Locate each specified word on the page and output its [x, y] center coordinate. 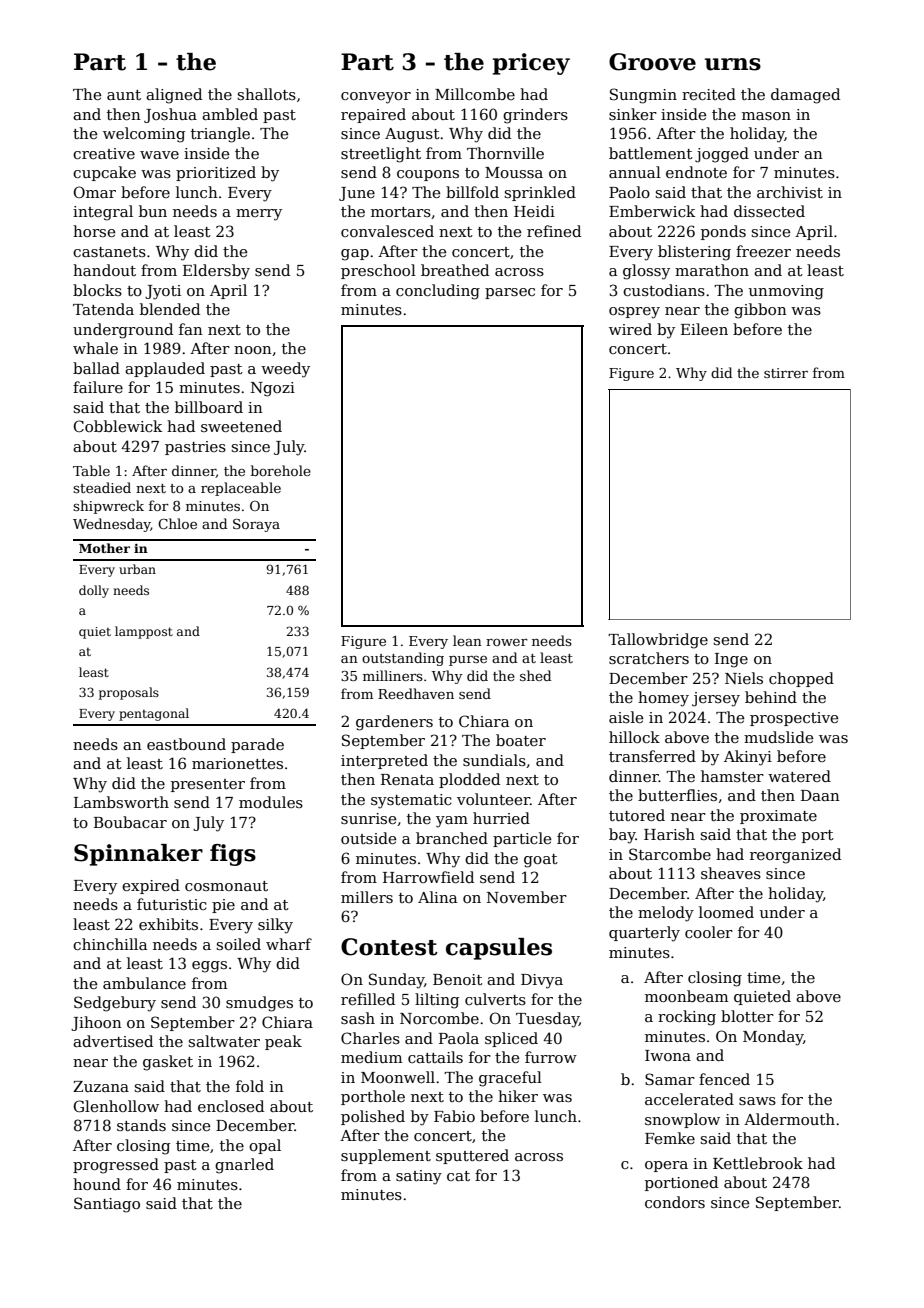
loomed [726, 912]
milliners [393, 675]
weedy [285, 370]
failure [98, 387]
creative [104, 153]
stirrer [786, 373]
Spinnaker [138, 855]
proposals [129, 693]
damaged [805, 96]
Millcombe [475, 94]
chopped [801, 679]
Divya [542, 981]
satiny [419, 1177]
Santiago [107, 1205]
